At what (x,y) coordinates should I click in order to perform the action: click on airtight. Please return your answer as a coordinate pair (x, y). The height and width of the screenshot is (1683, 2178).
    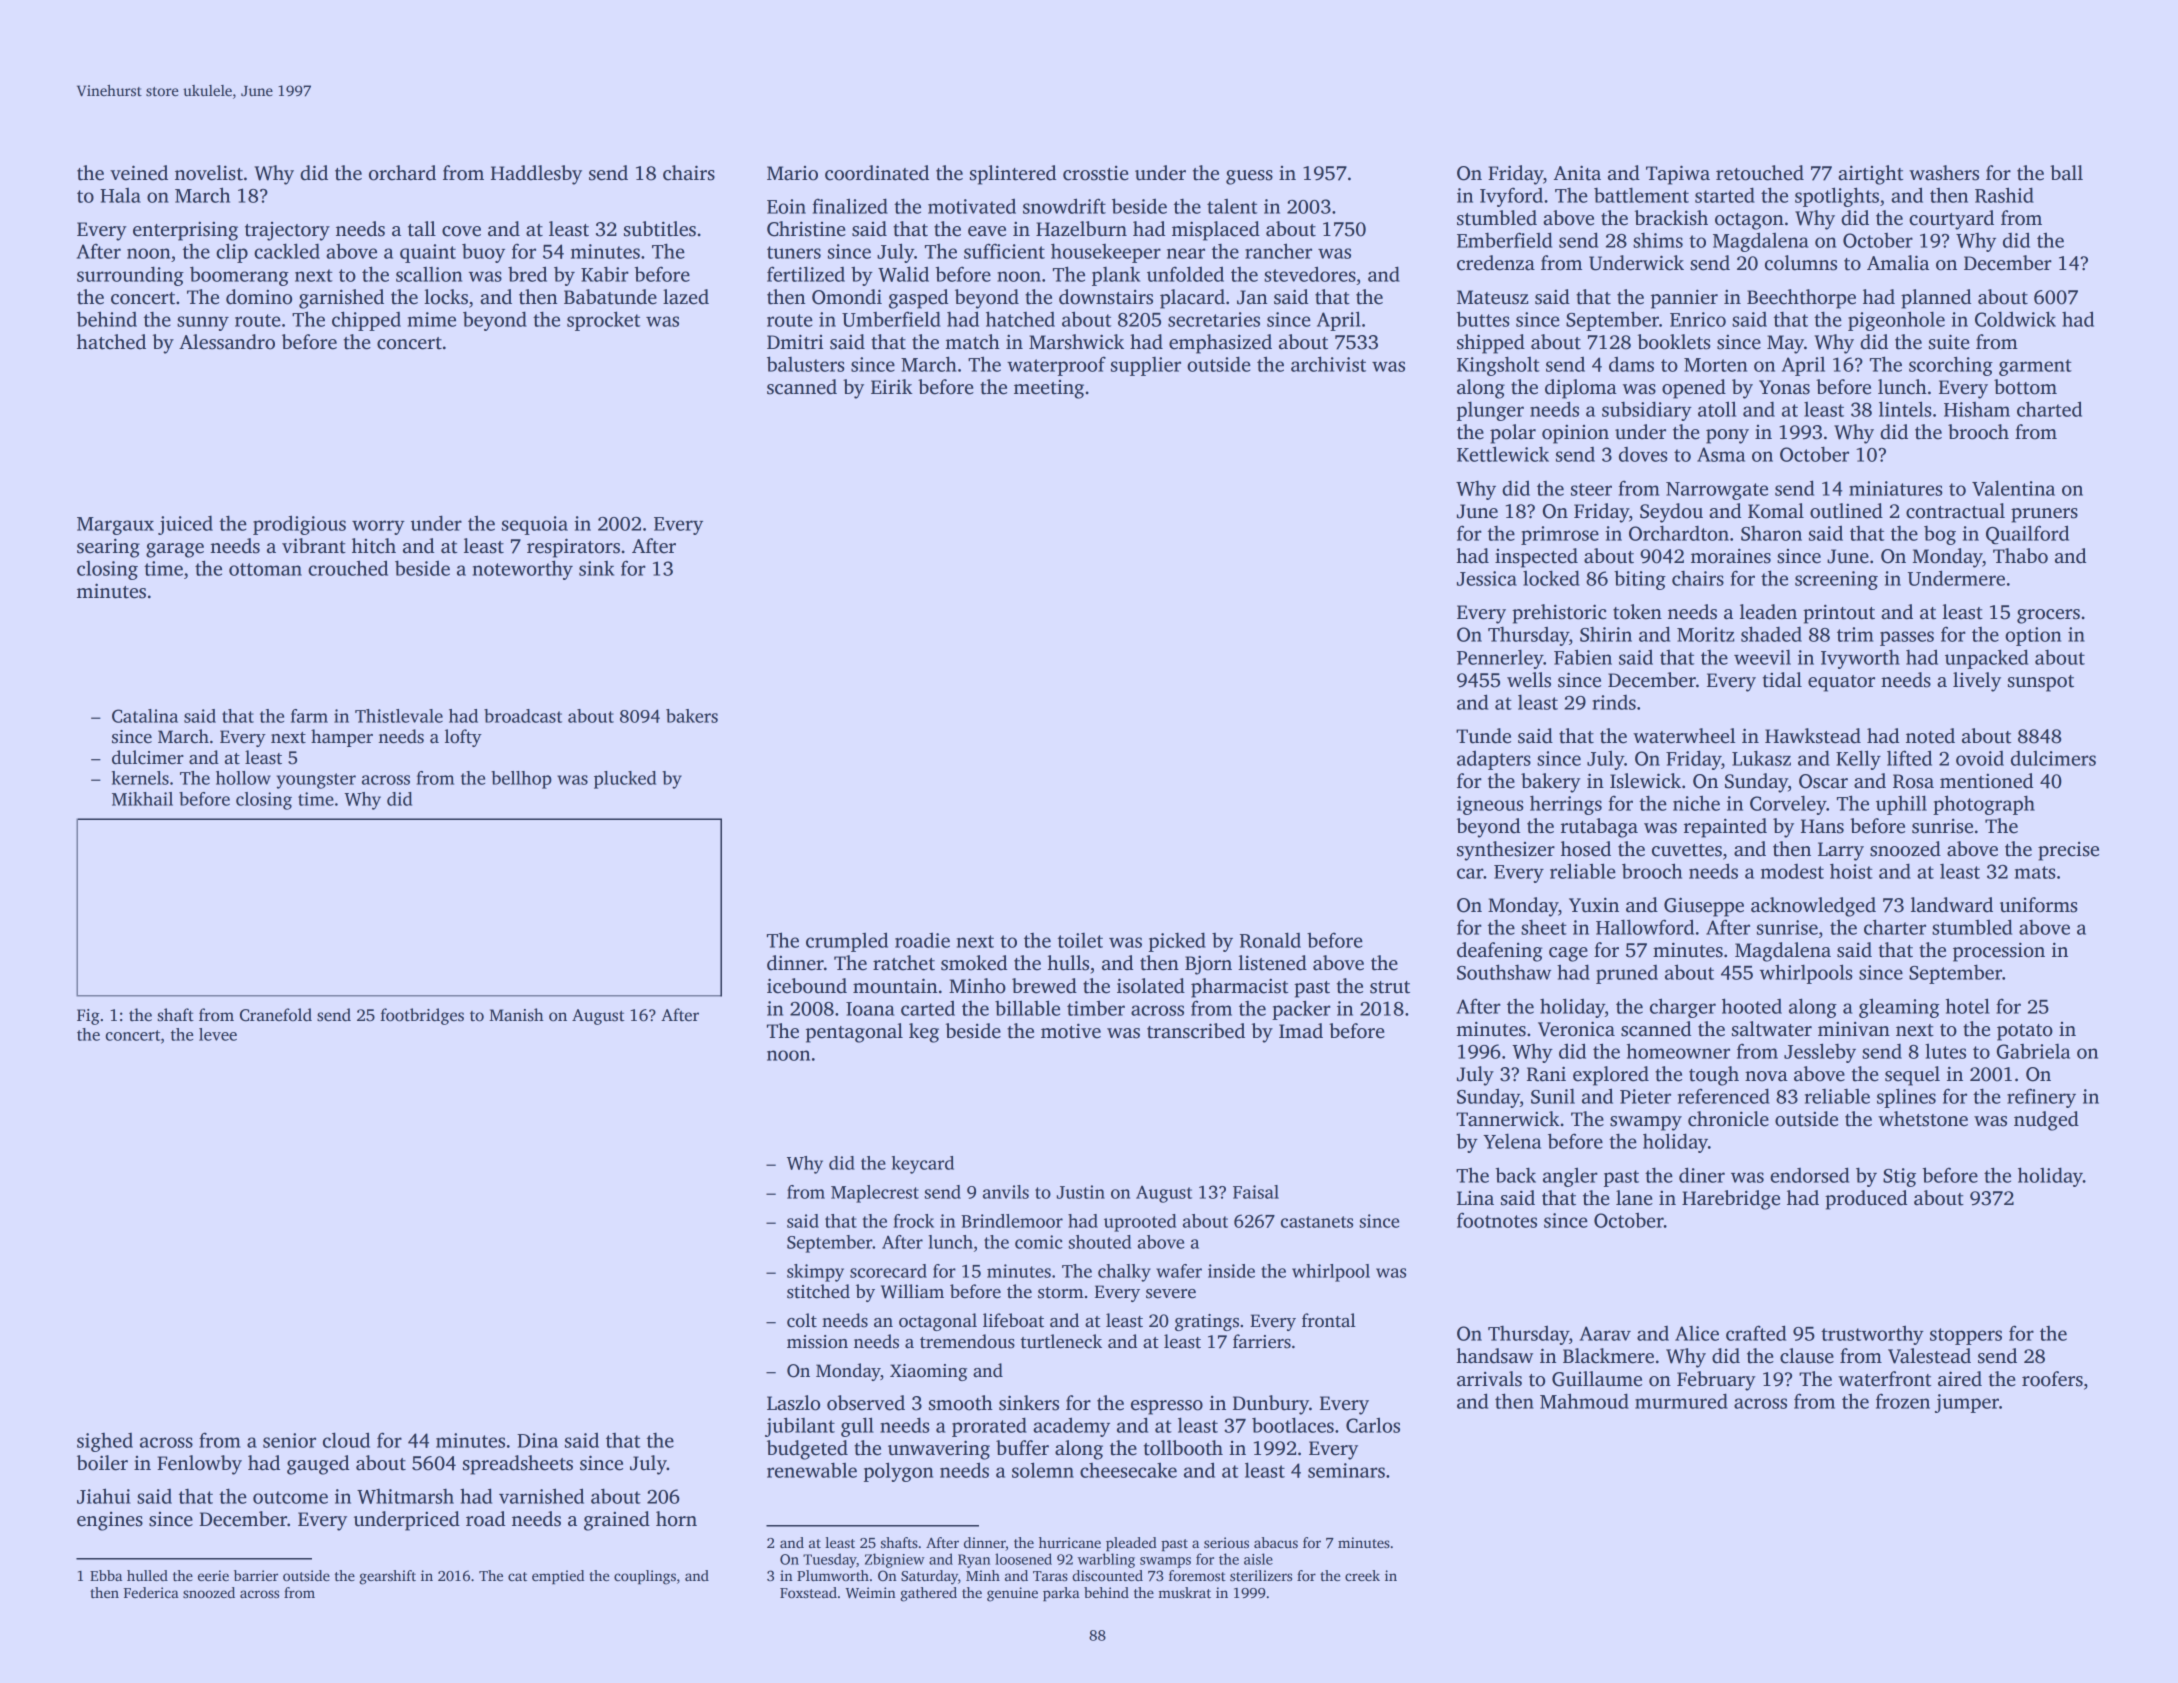
    Looking at the image, I should click on (1870, 175).
